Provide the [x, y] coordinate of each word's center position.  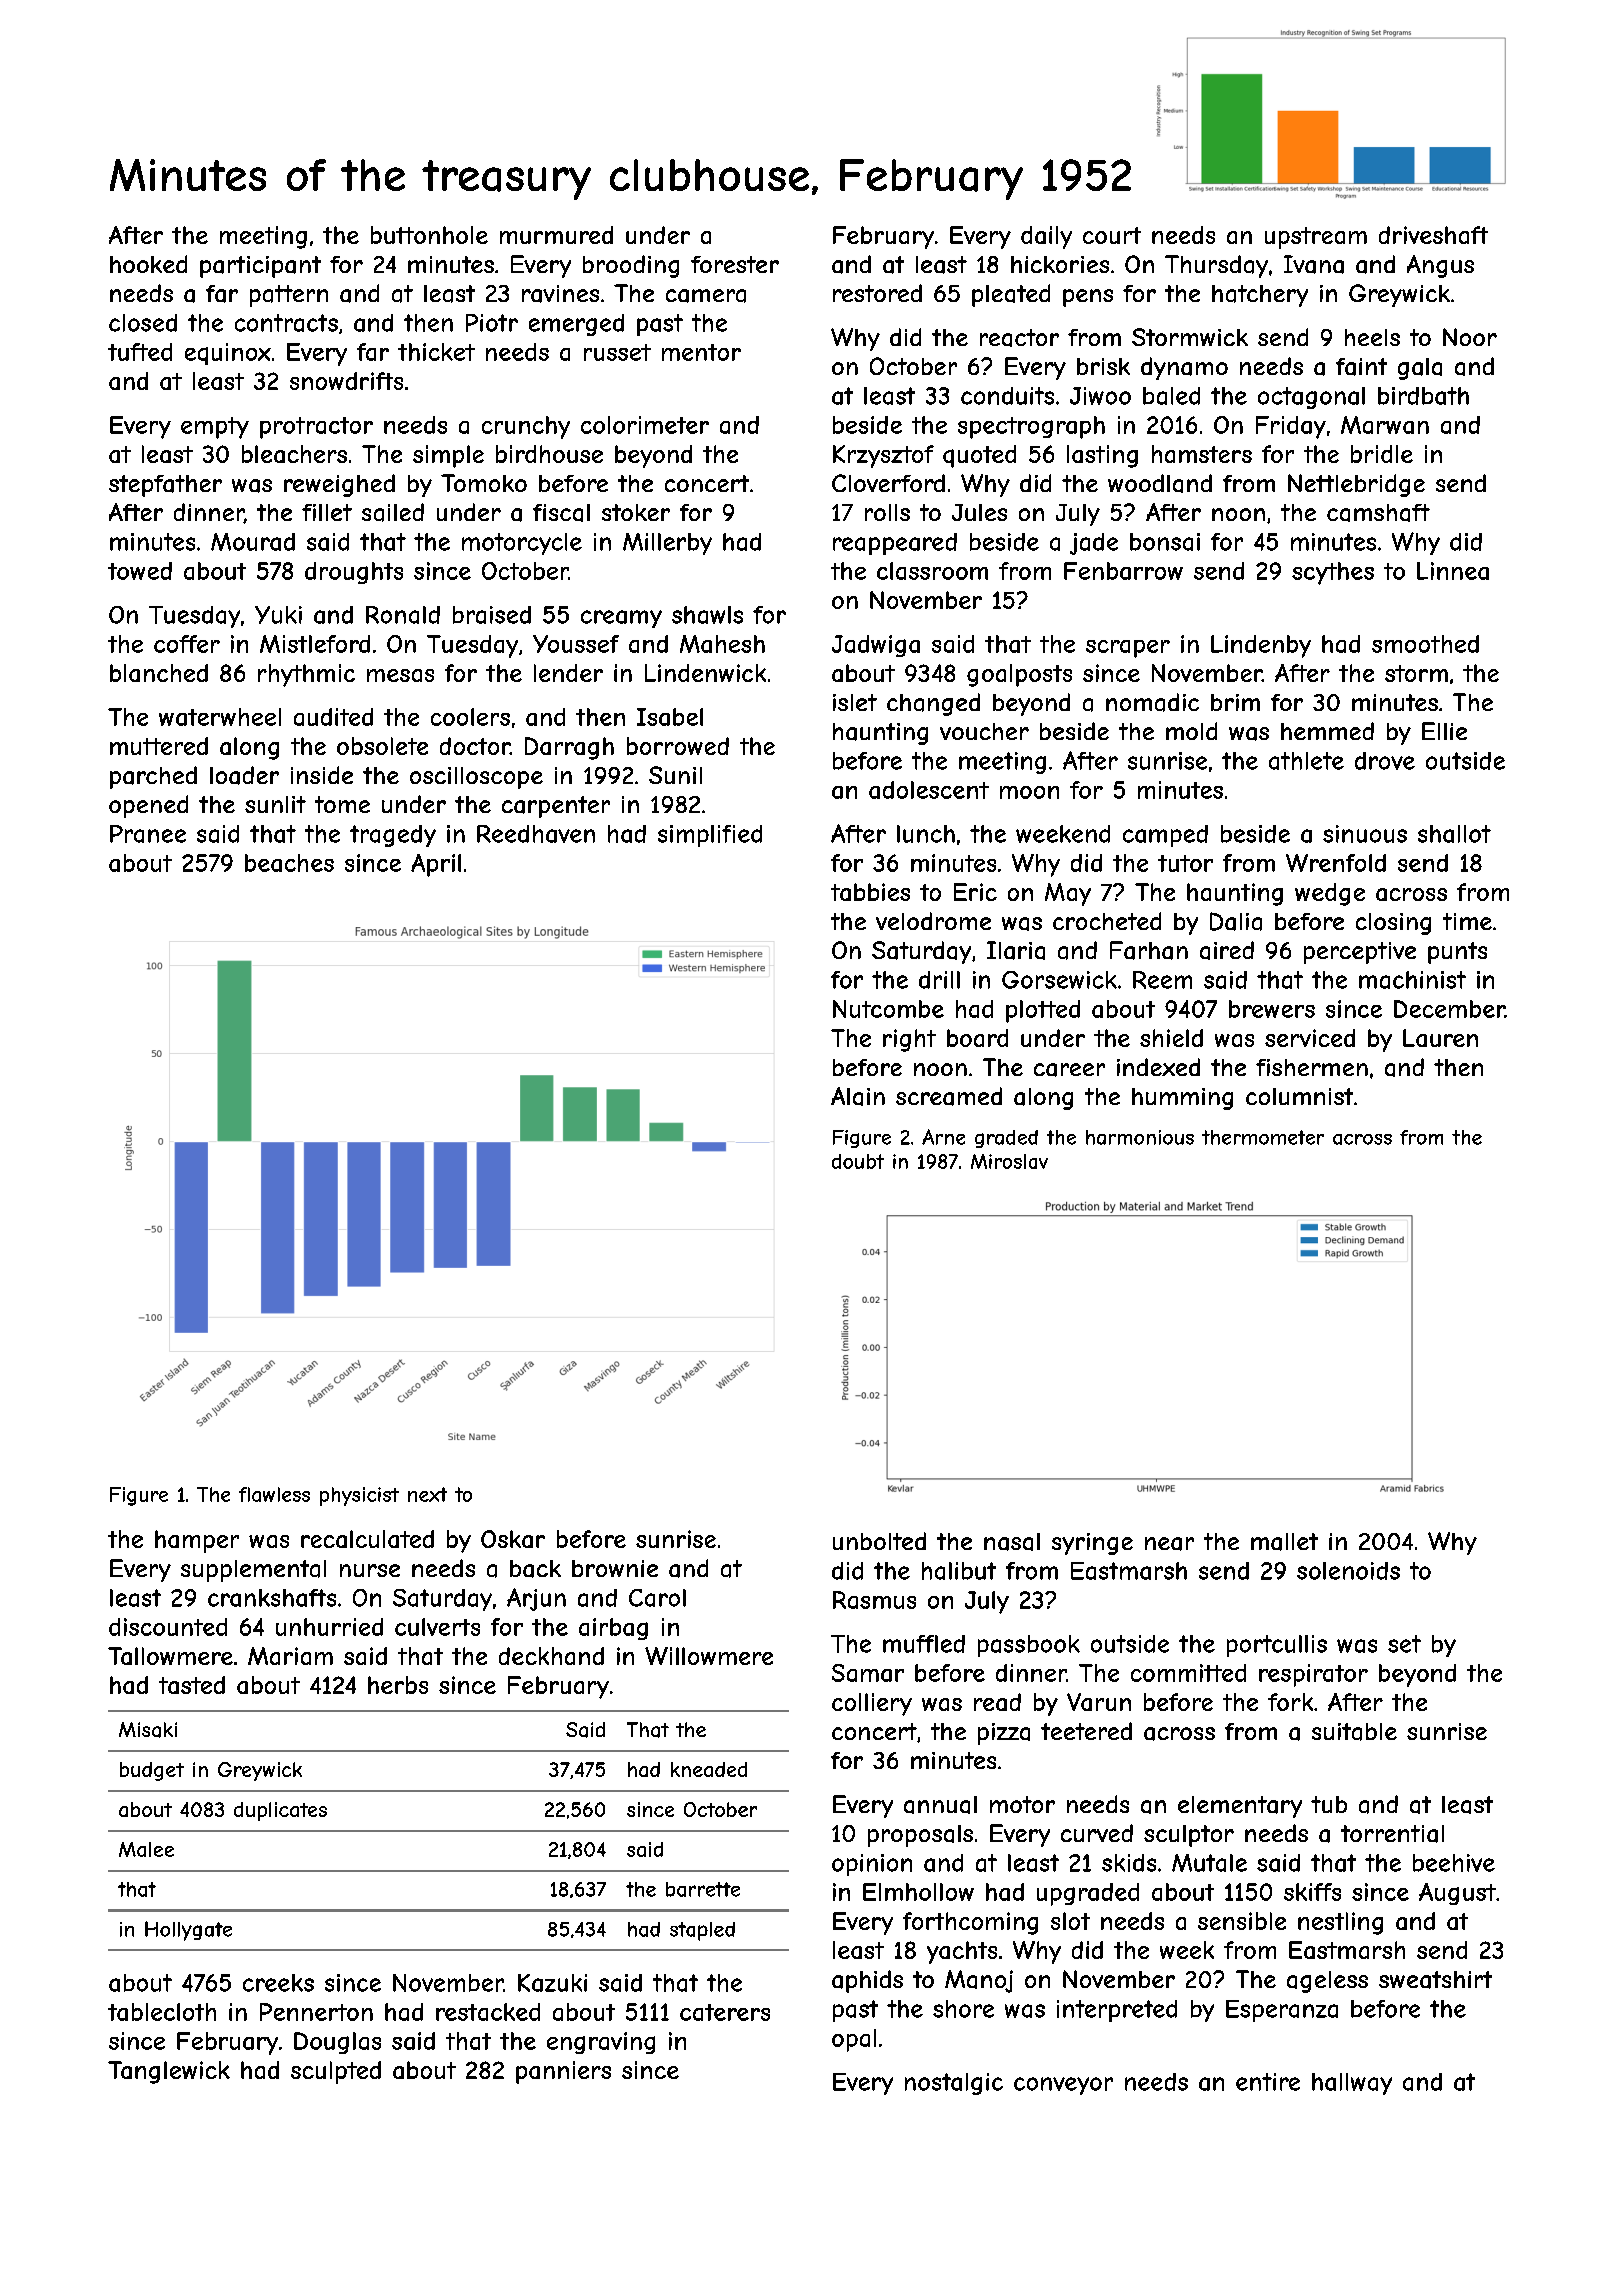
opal [854, 2040]
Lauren [1440, 1038]
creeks [278, 1983]
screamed [949, 1096]
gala [1420, 369]
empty [215, 428]
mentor [701, 352]
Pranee [148, 834]
